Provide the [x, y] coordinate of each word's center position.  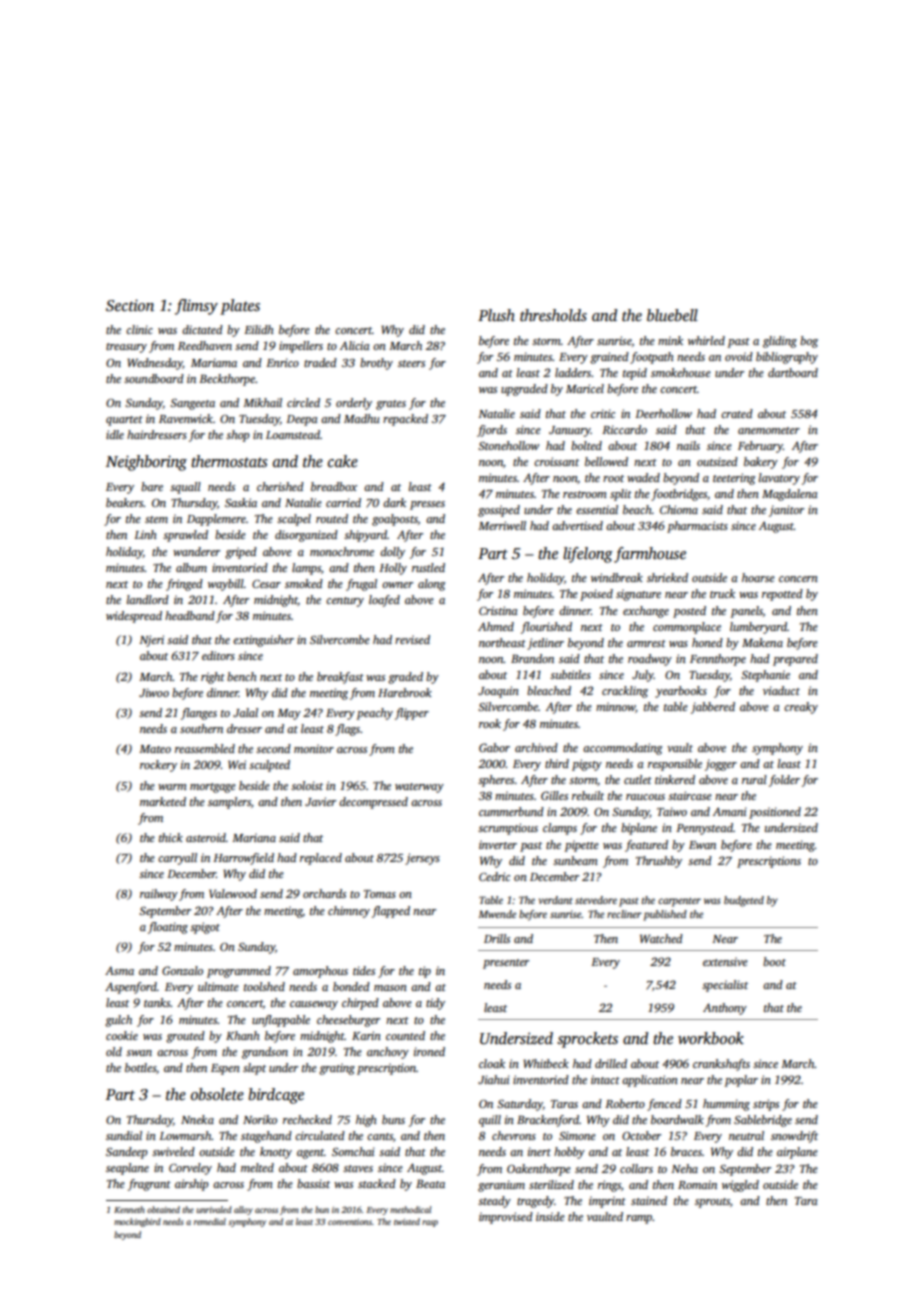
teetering [734, 479]
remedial [210, 1221]
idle [115, 434]
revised [412, 639]
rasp [430, 1223]
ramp [639, 1219]
